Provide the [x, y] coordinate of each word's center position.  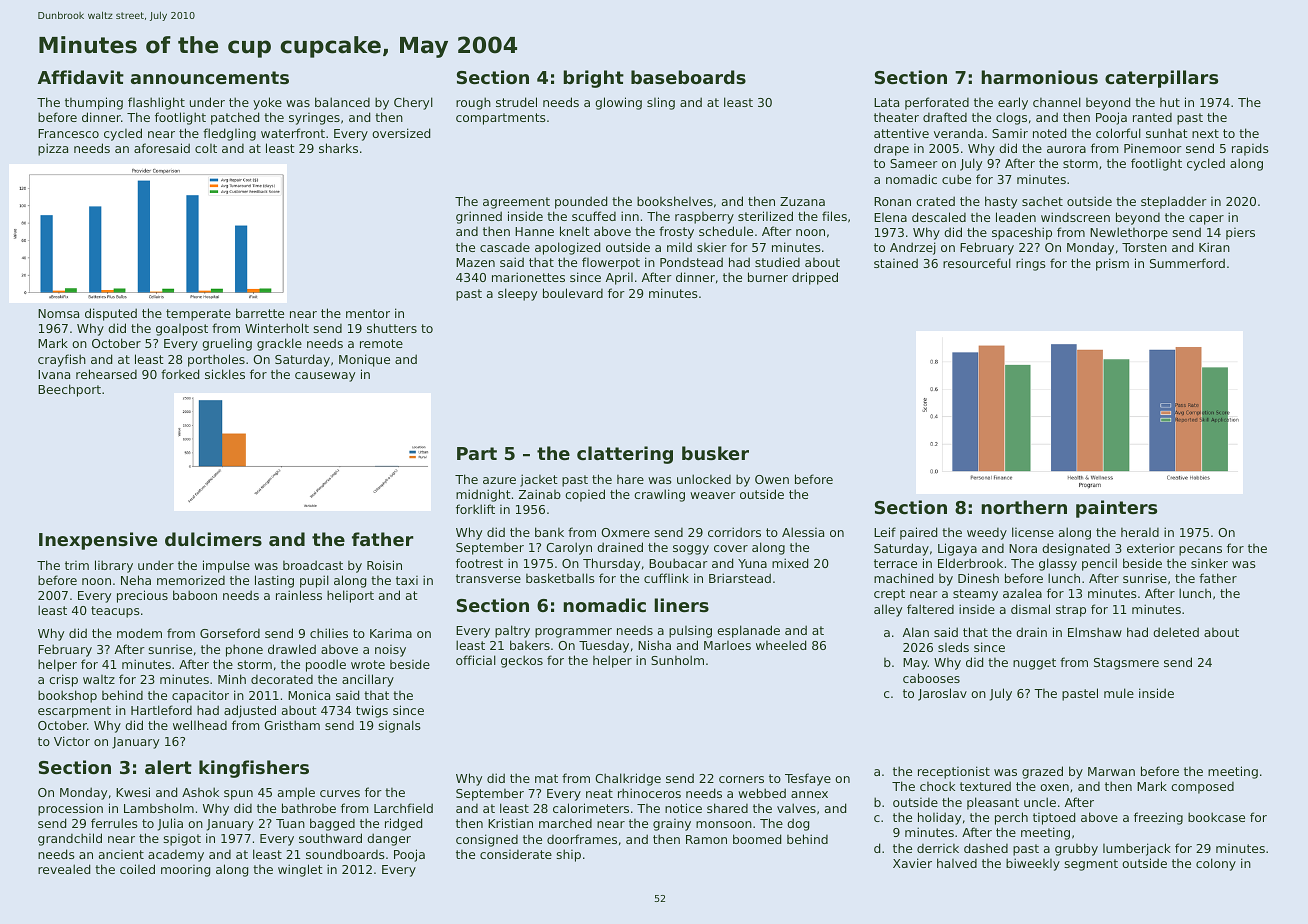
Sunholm [677, 660]
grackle [279, 344]
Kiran [1214, 247]
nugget [1034, 664]
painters [1116, 509]
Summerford [1187, 263]
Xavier [912, 863]
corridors [734, 532]
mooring [185, 871]
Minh [232, 679]
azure [499, 480]
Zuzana [802, 201]
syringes [314, 119]
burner [768, 277]
